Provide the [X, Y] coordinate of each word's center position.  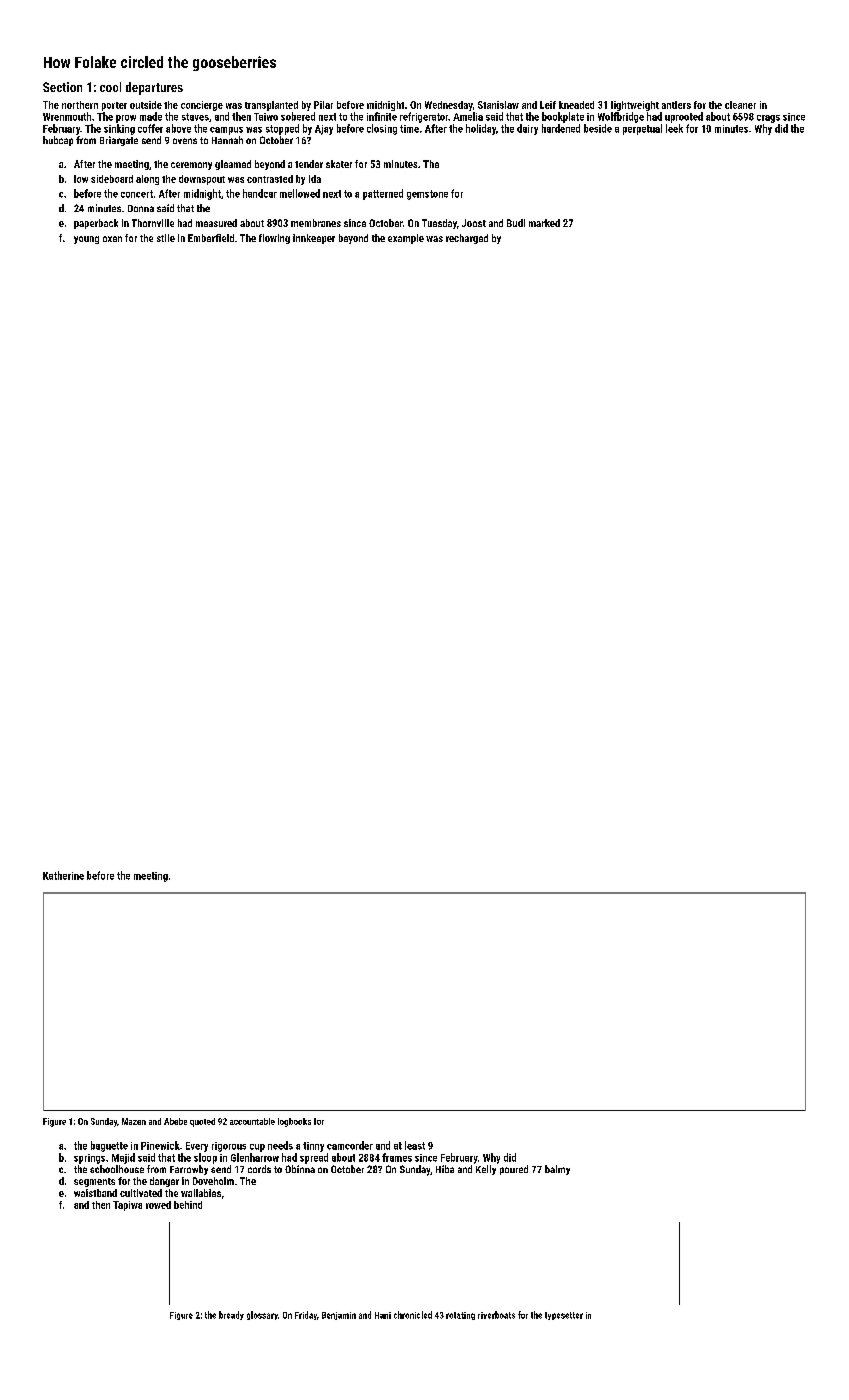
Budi [516, 223]
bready [231, 1315]
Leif [548, 105]
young [86, 240]
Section [62, 87]
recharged [467, 239]
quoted [202, 1122]
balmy [557, 1170]
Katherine [63, 875]
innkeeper [314, 239]
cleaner [740, 105]
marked [544, 223]
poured [514, 1170]
